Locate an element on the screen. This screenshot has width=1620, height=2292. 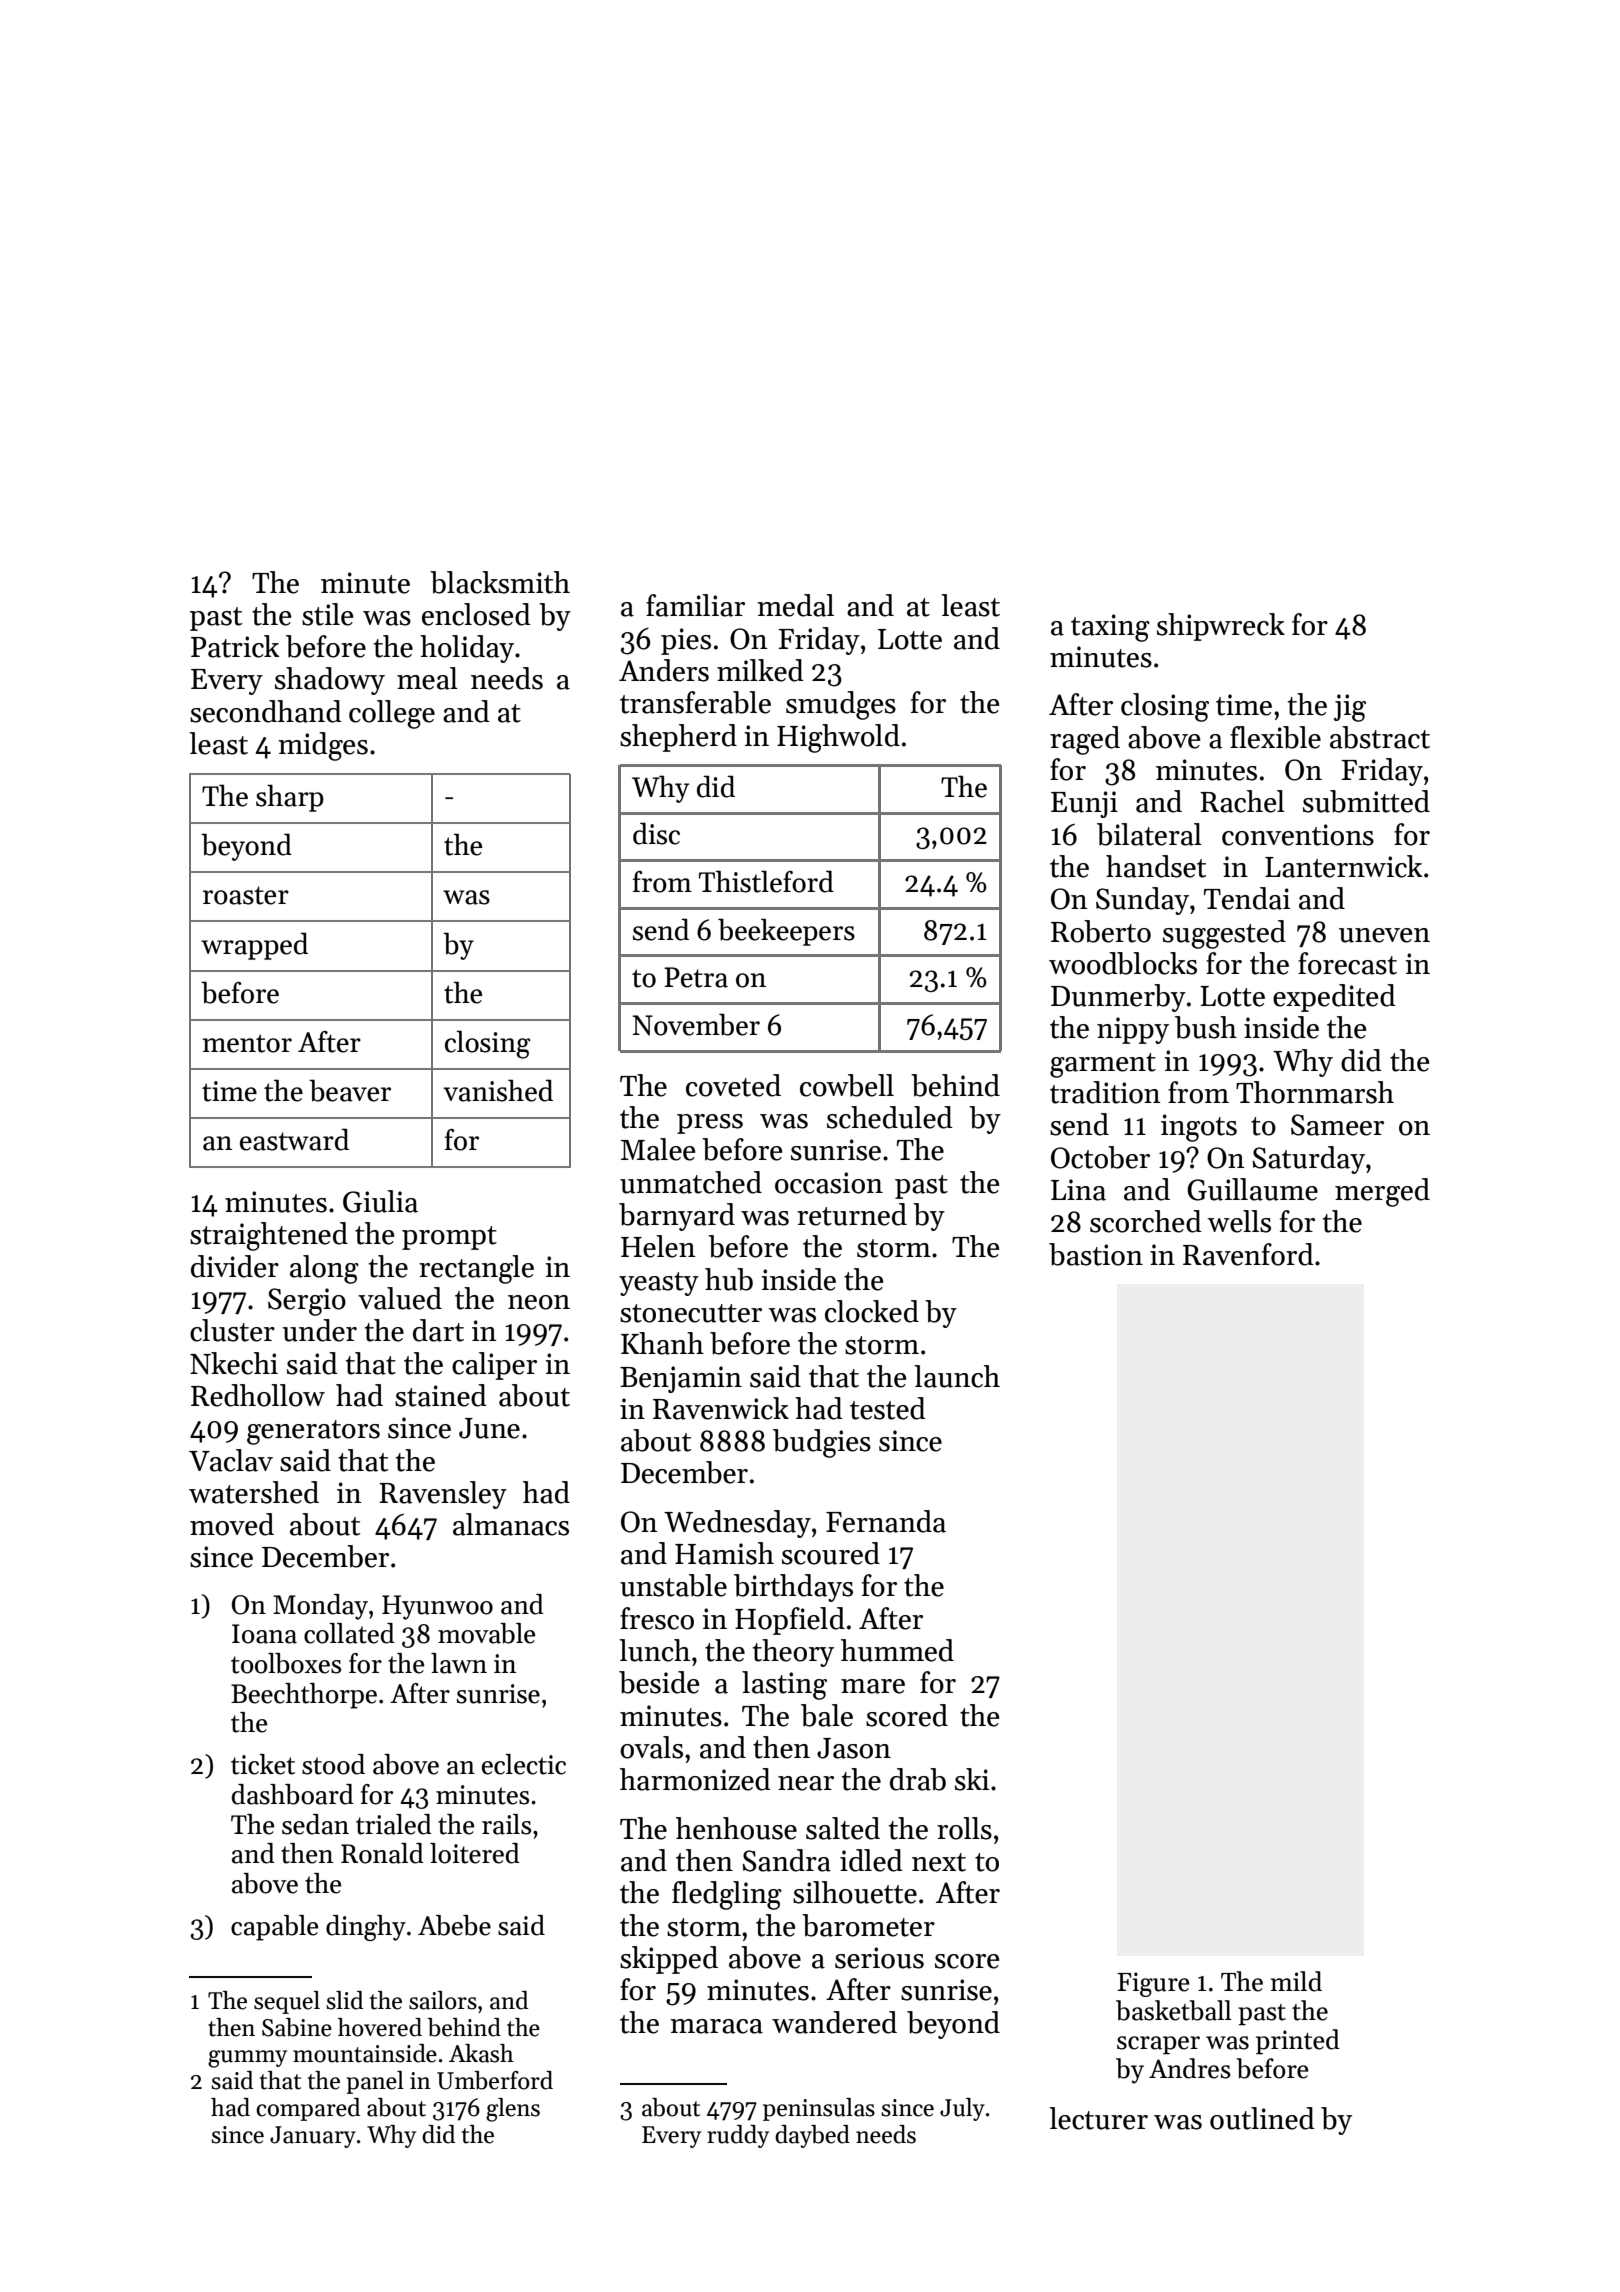
wandered is located at coordinates (834, 2022).
